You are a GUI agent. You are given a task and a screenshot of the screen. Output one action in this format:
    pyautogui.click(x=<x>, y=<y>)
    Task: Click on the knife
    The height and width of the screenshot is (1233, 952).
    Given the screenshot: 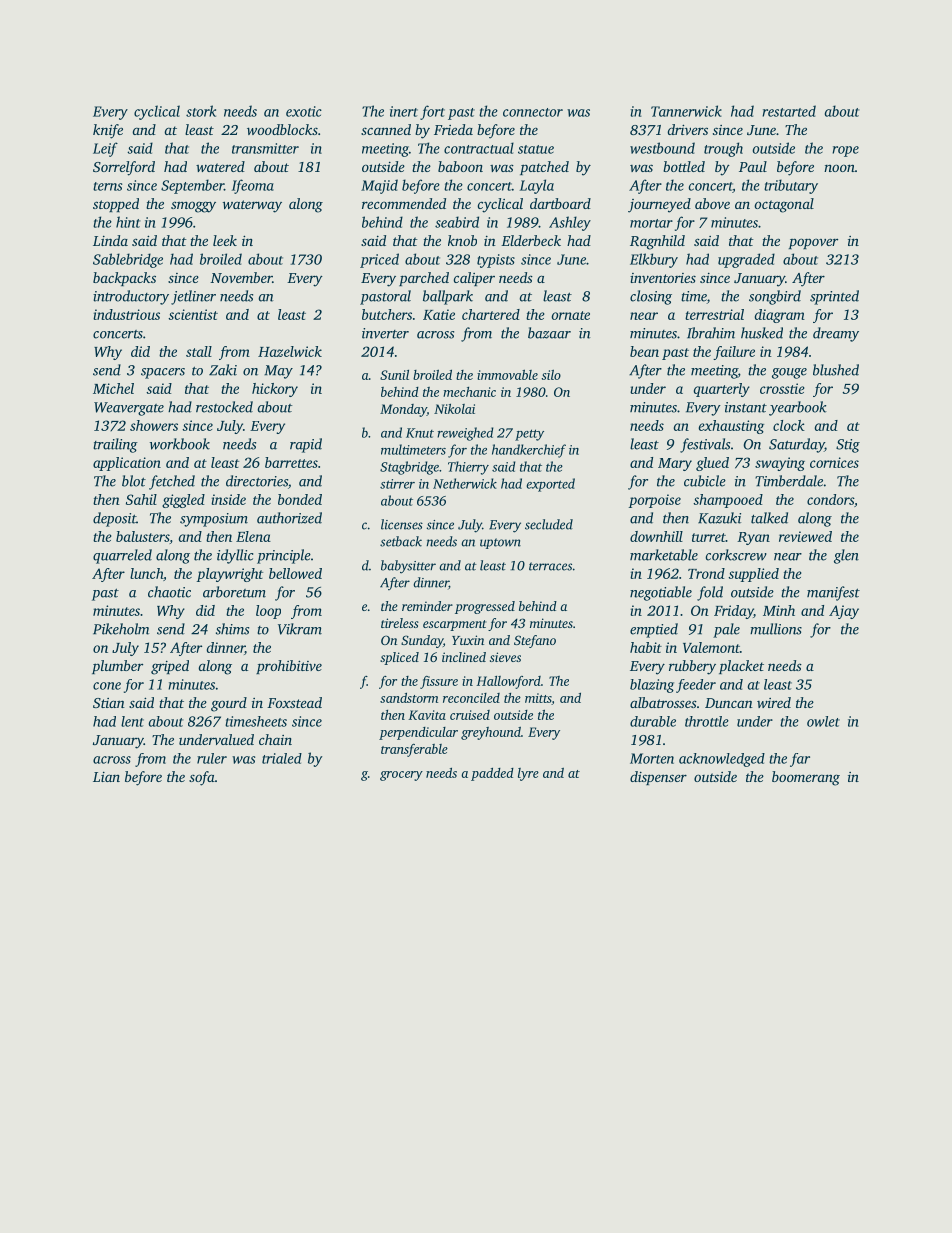 What is the action you would take?
    pyautogui.click(x=108, y=131)
